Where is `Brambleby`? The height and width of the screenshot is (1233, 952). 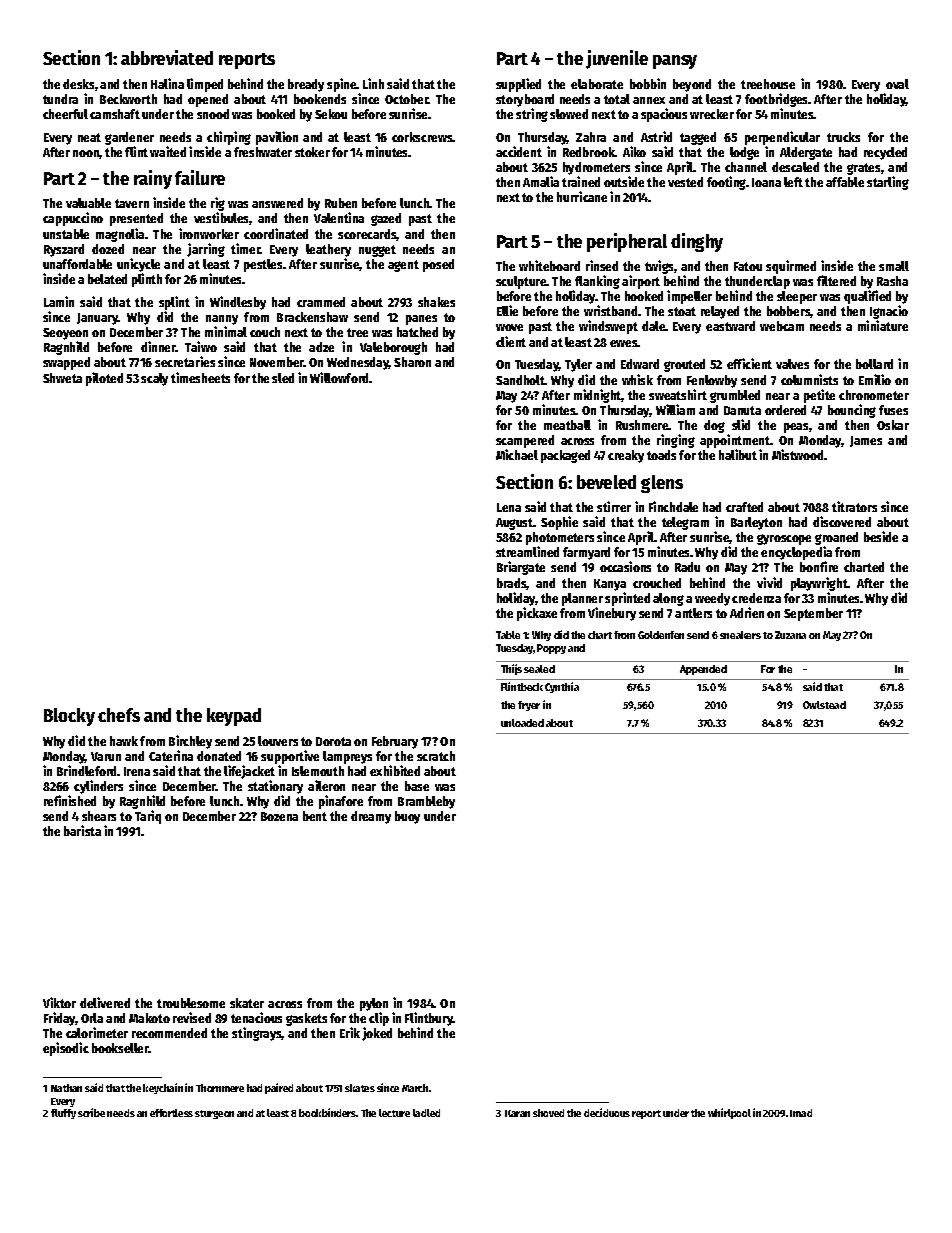 Brambleby is located at coordinates (426, 802).
